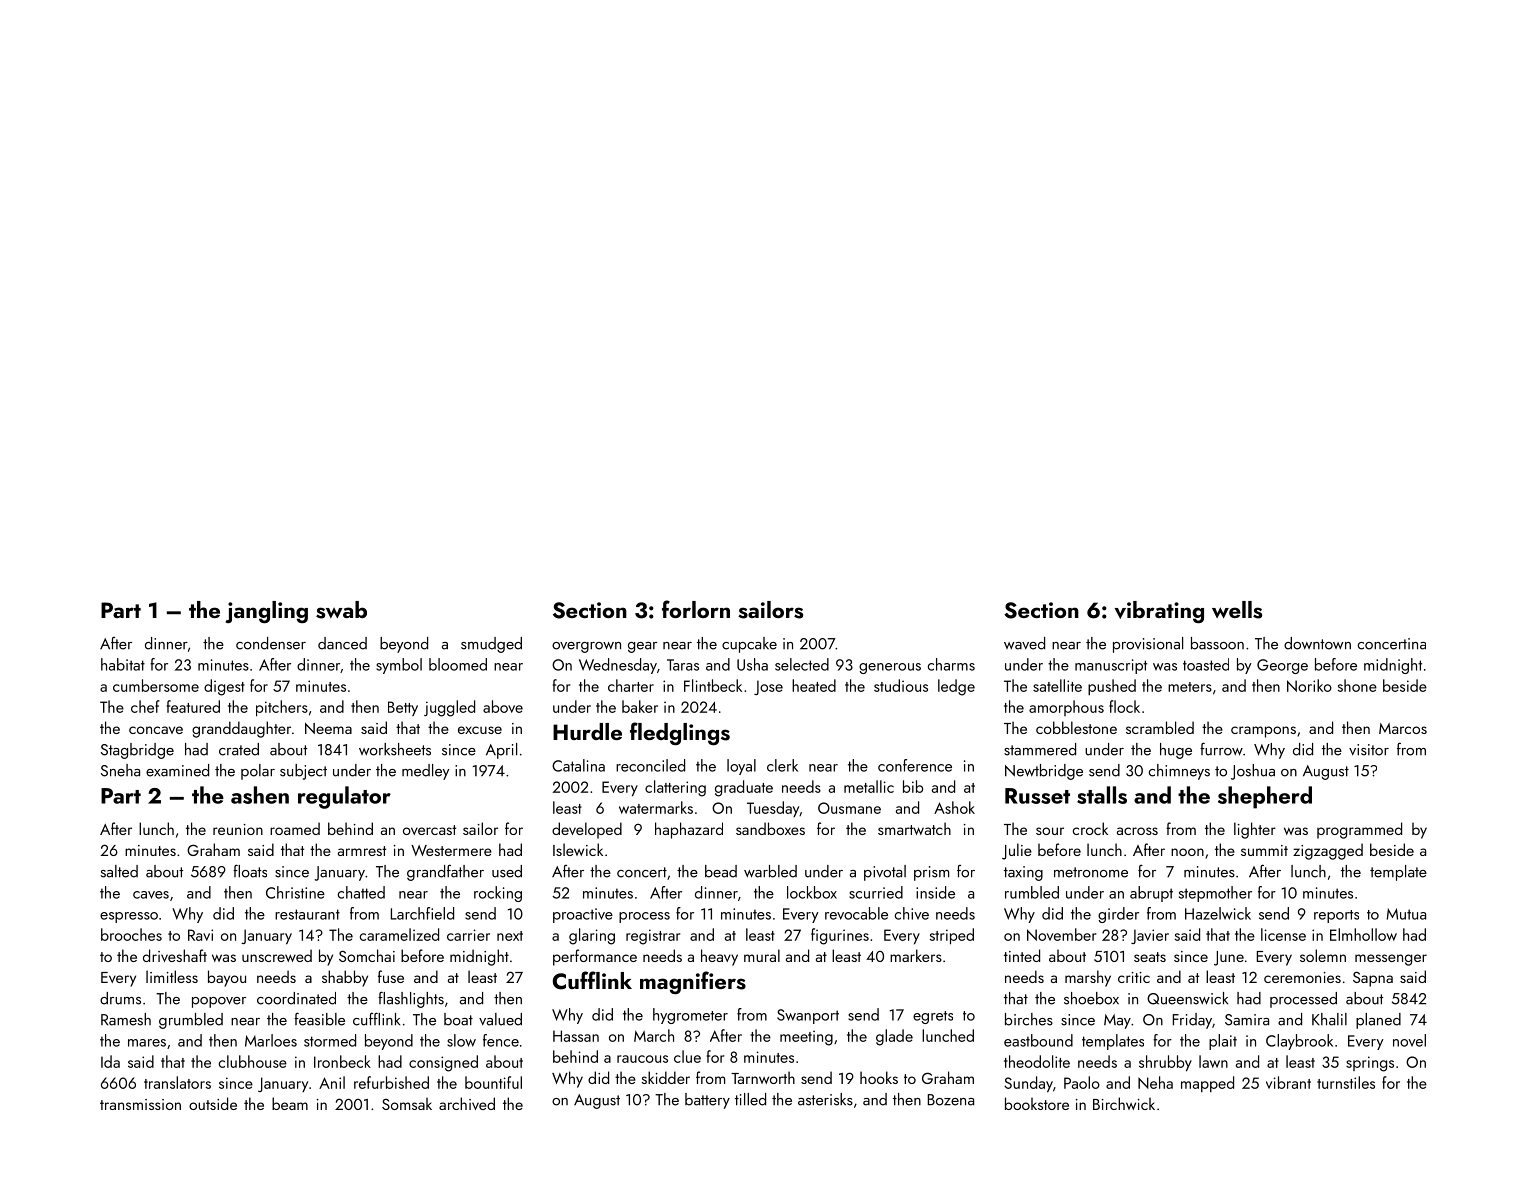  What do you see at coordinates (825, 1099) in the screenshot?
I see `asterisks` at bounding box center [825, 1099].
